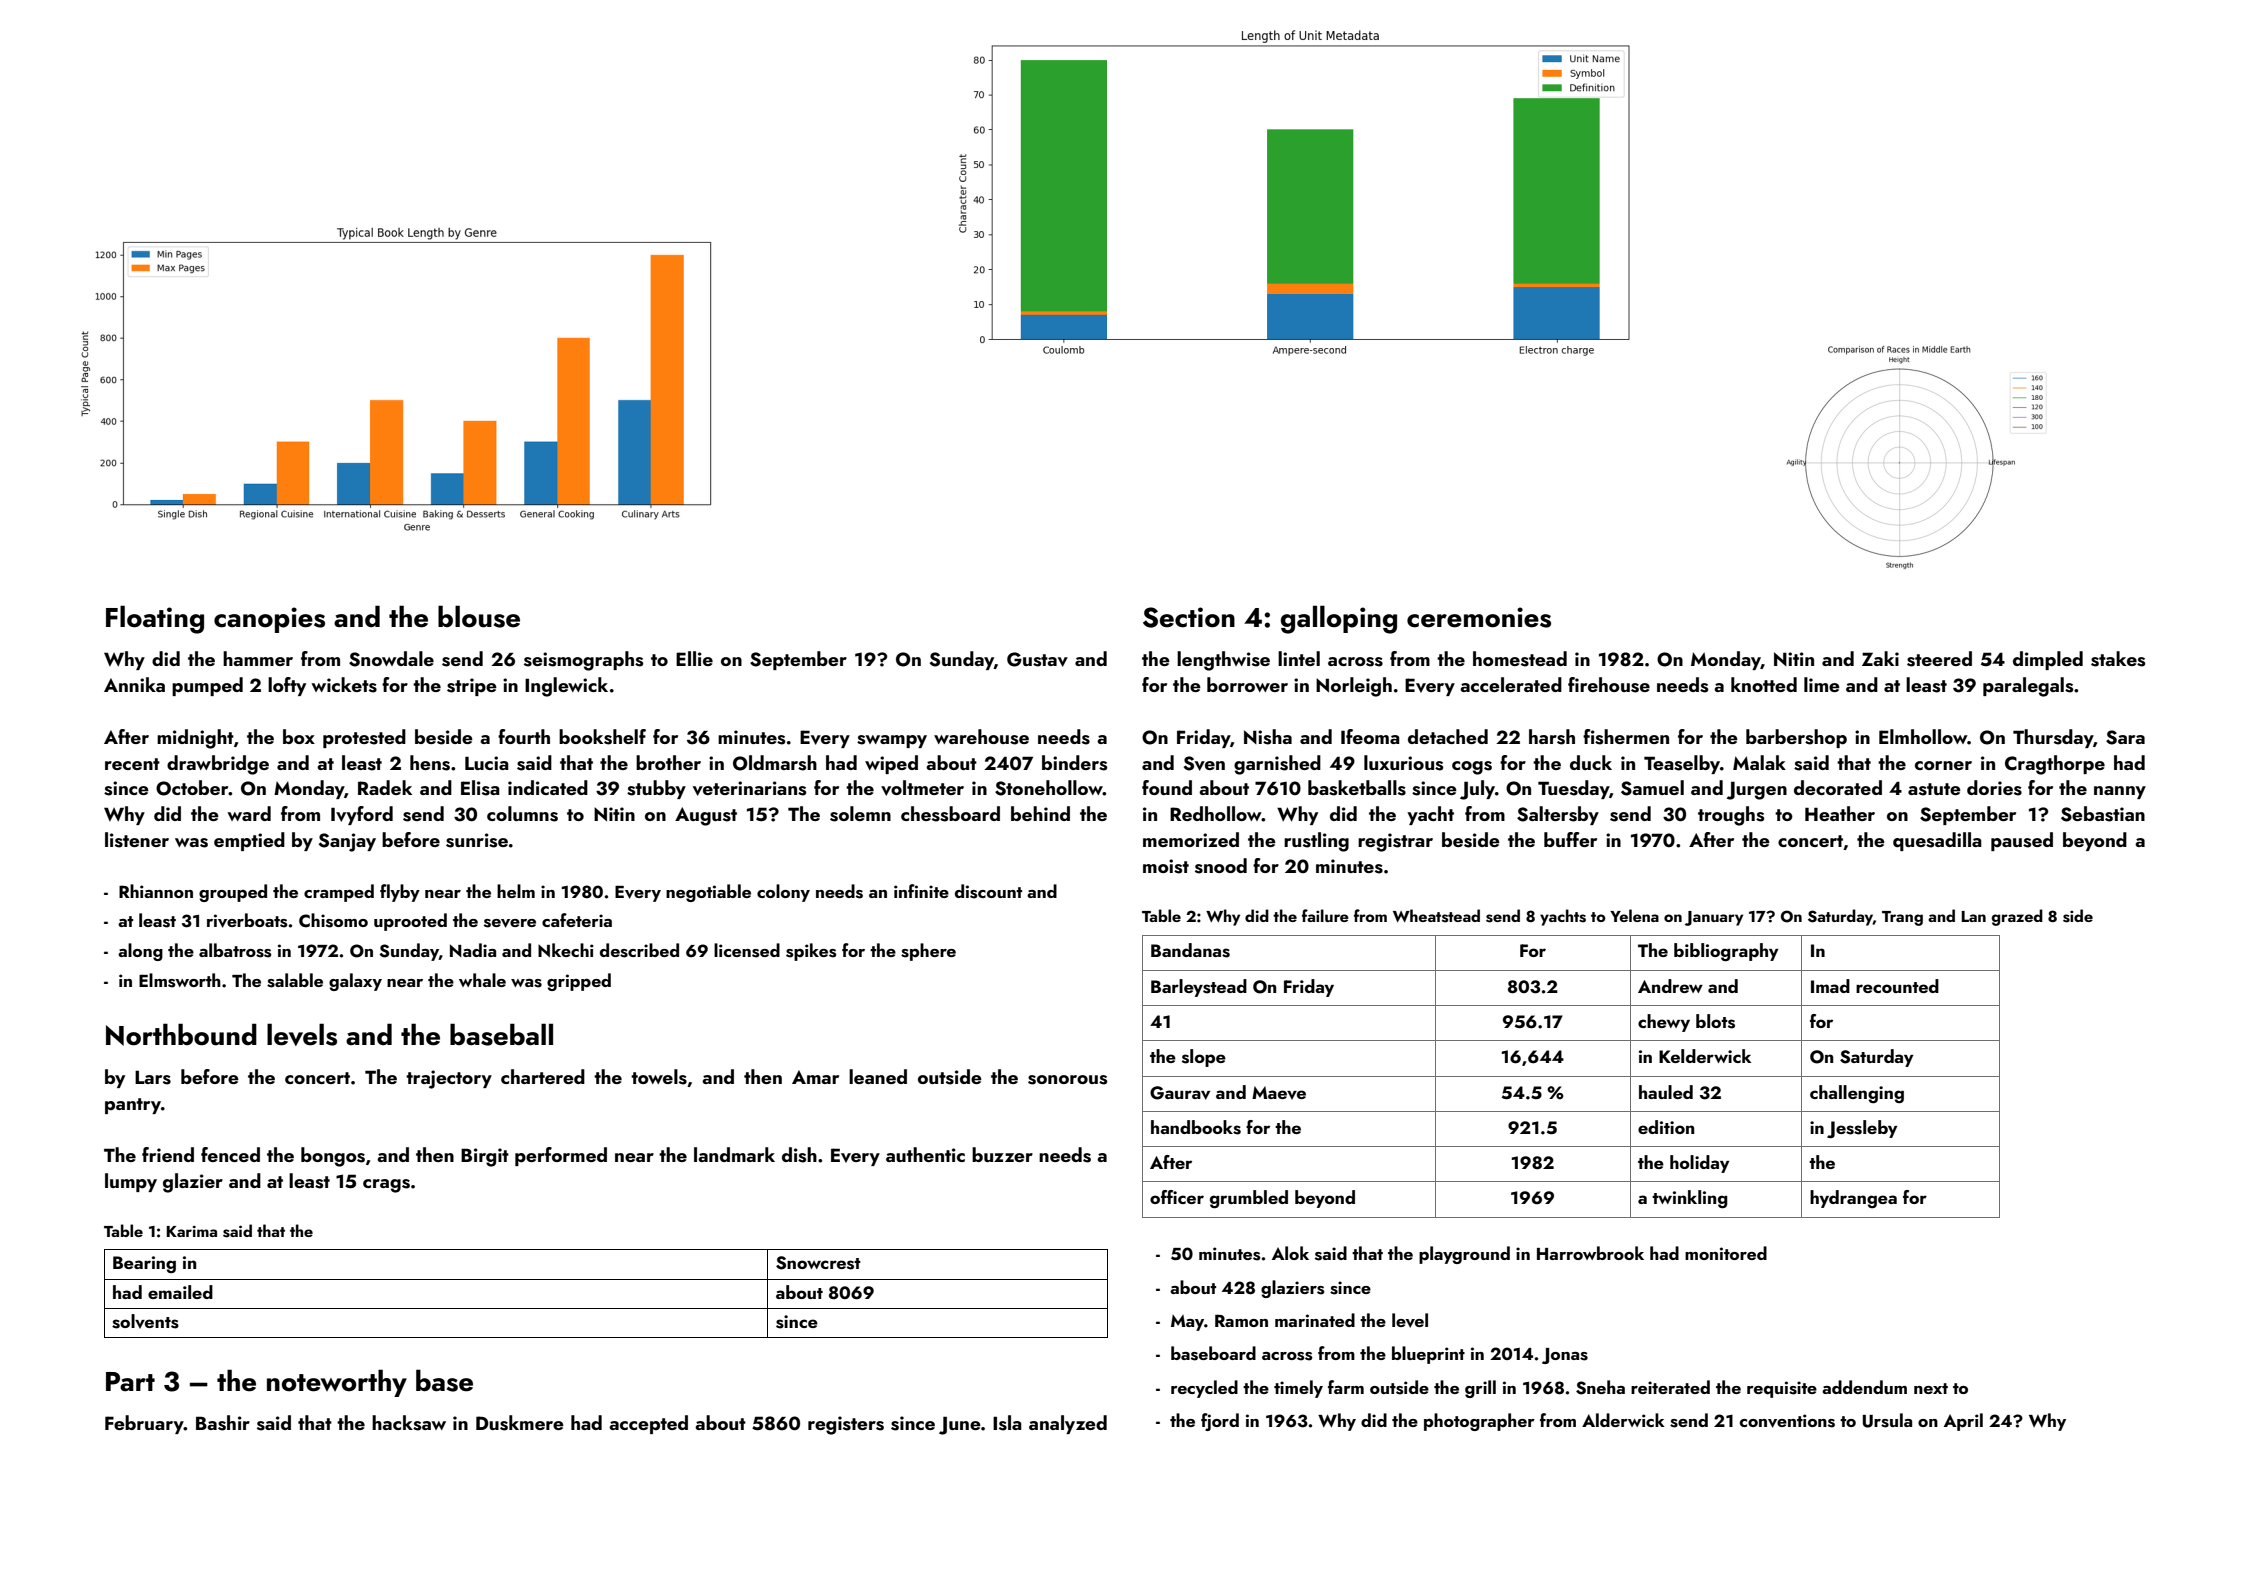 The width and height of the image is (2250, 1591). I want to click on infinite, so click(921, 891).
